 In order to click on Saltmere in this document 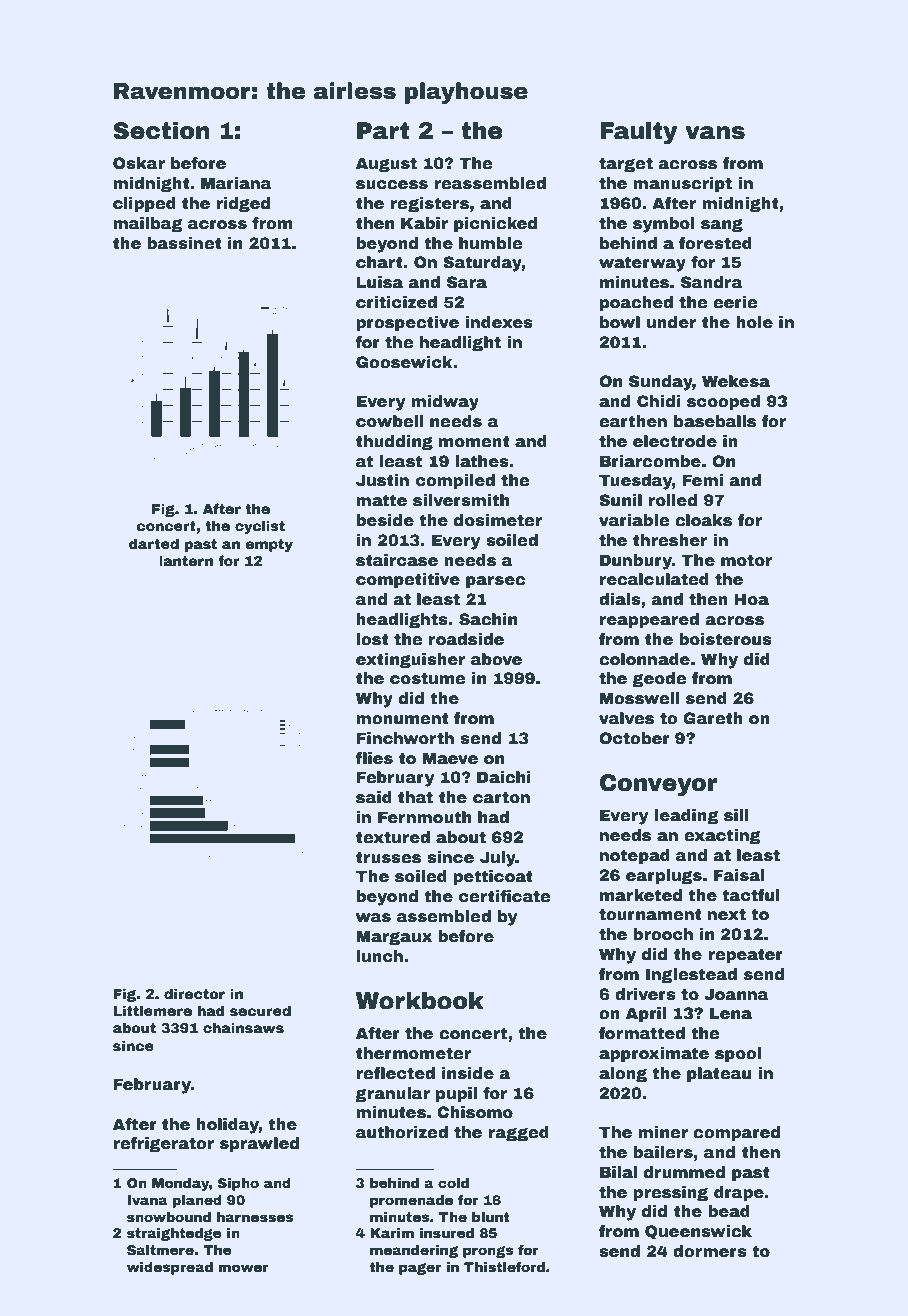, I will do `click(160, 1250)`.
